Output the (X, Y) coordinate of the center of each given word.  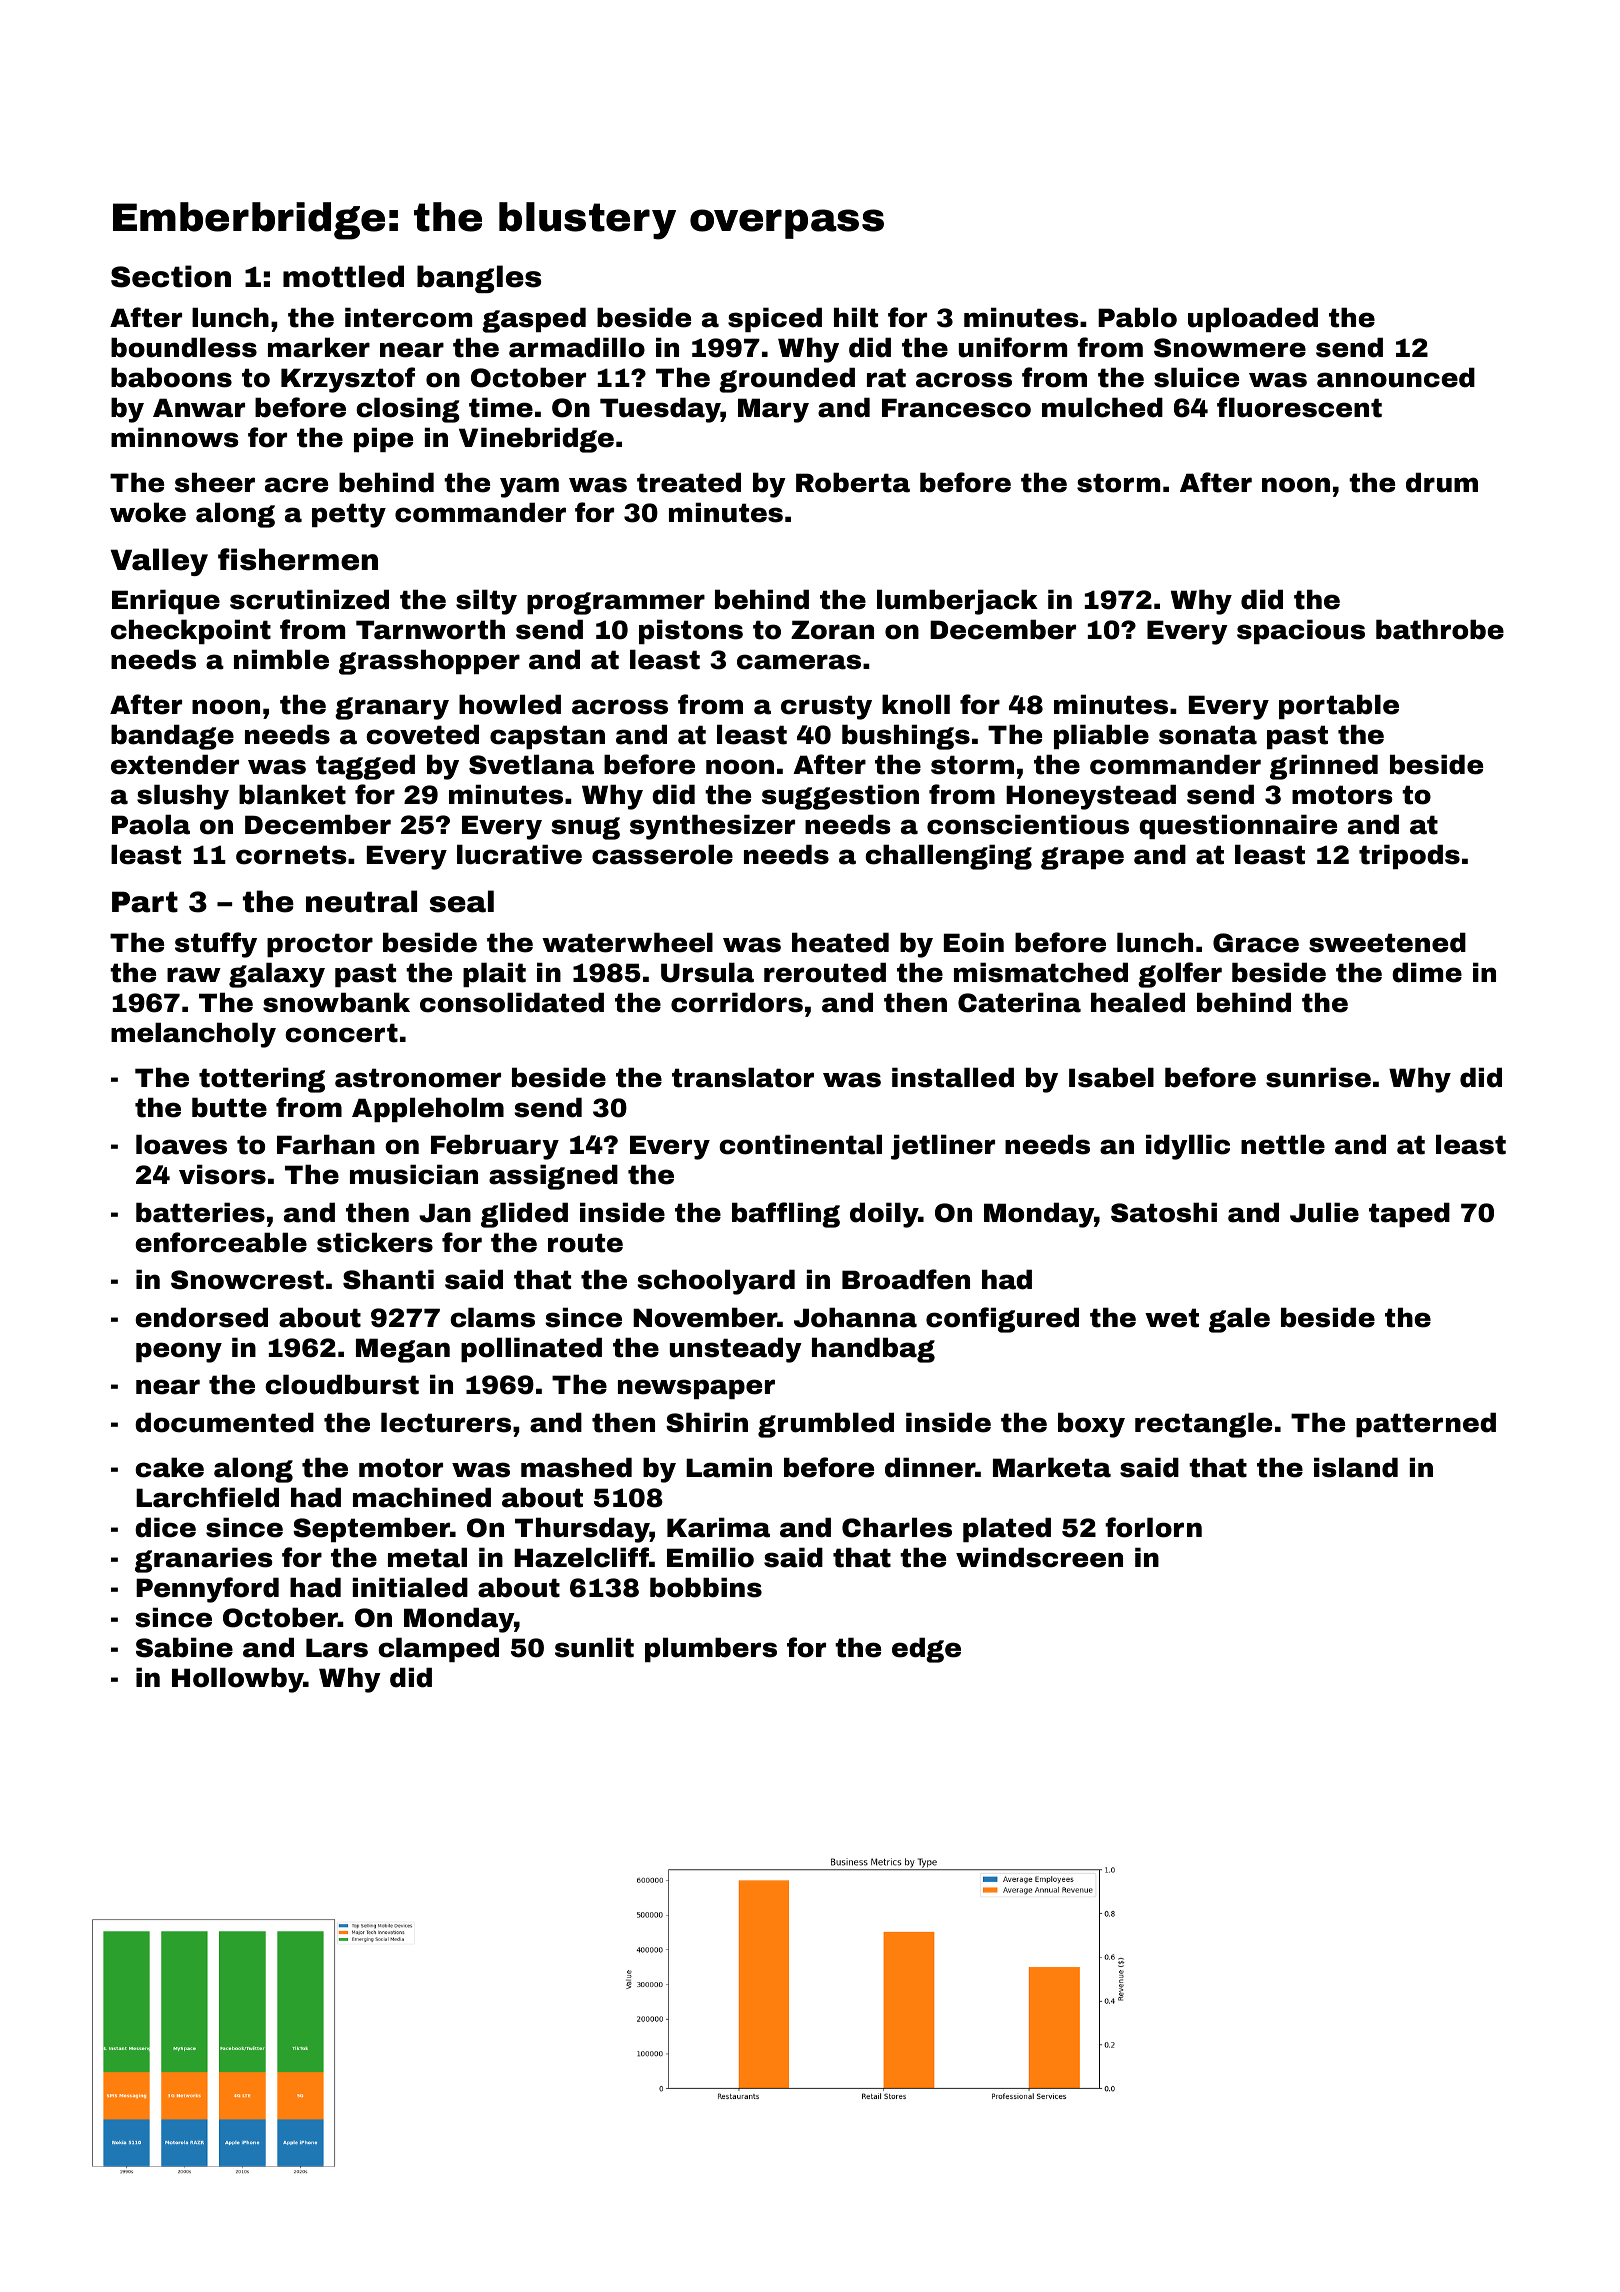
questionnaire (1238, 826)
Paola (151, 824)
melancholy (193, 1035)
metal (427, 1557)
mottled (343, 276)
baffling (786, 1215)
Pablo (1137, 317)
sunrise (1318, 1077)
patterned (1426, 1424)
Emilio (710, 1557)
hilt (856, 317)
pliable (1101, 736)
